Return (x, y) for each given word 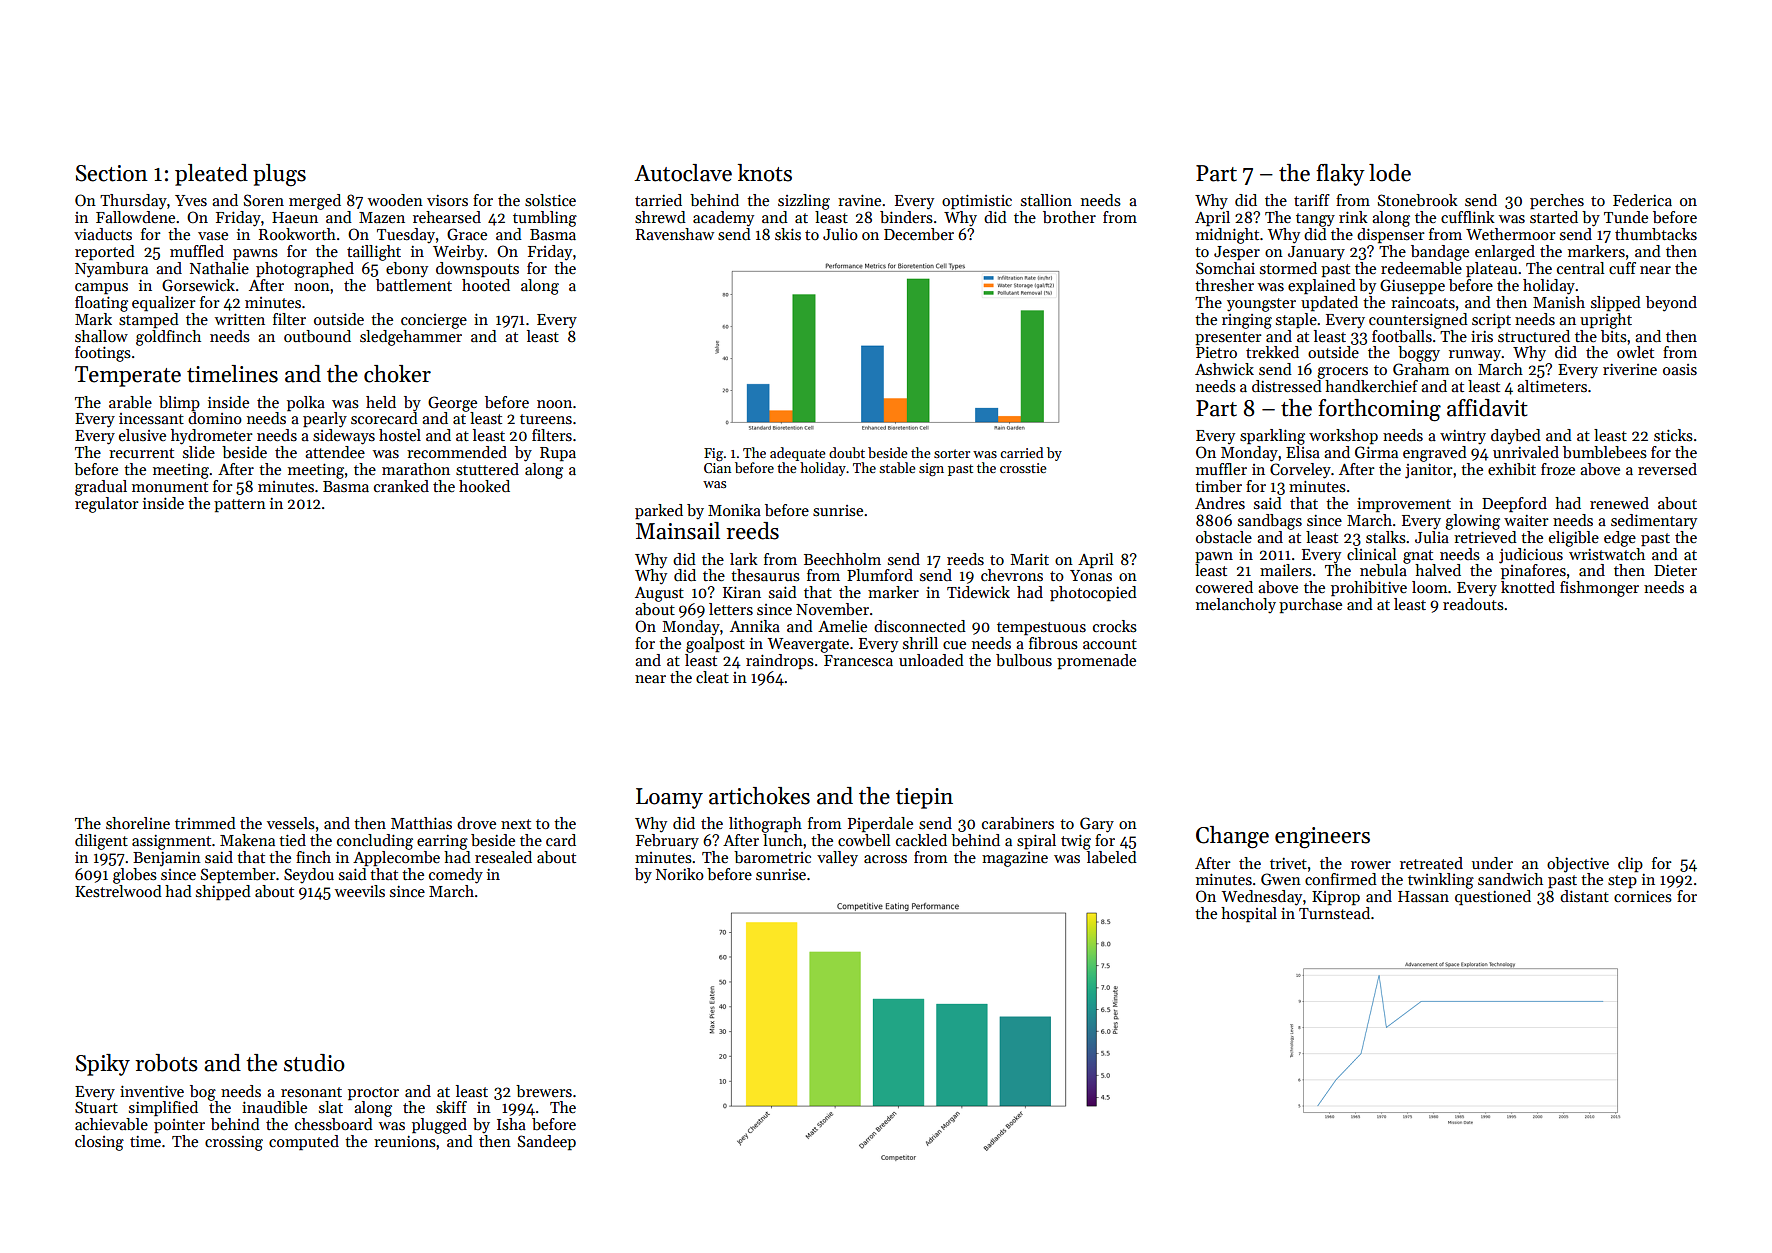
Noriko (680, 874)
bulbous (1024, 660)
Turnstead (1334, 913)
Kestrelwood (118, 891)
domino (215, 418)
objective (1578, 865)
